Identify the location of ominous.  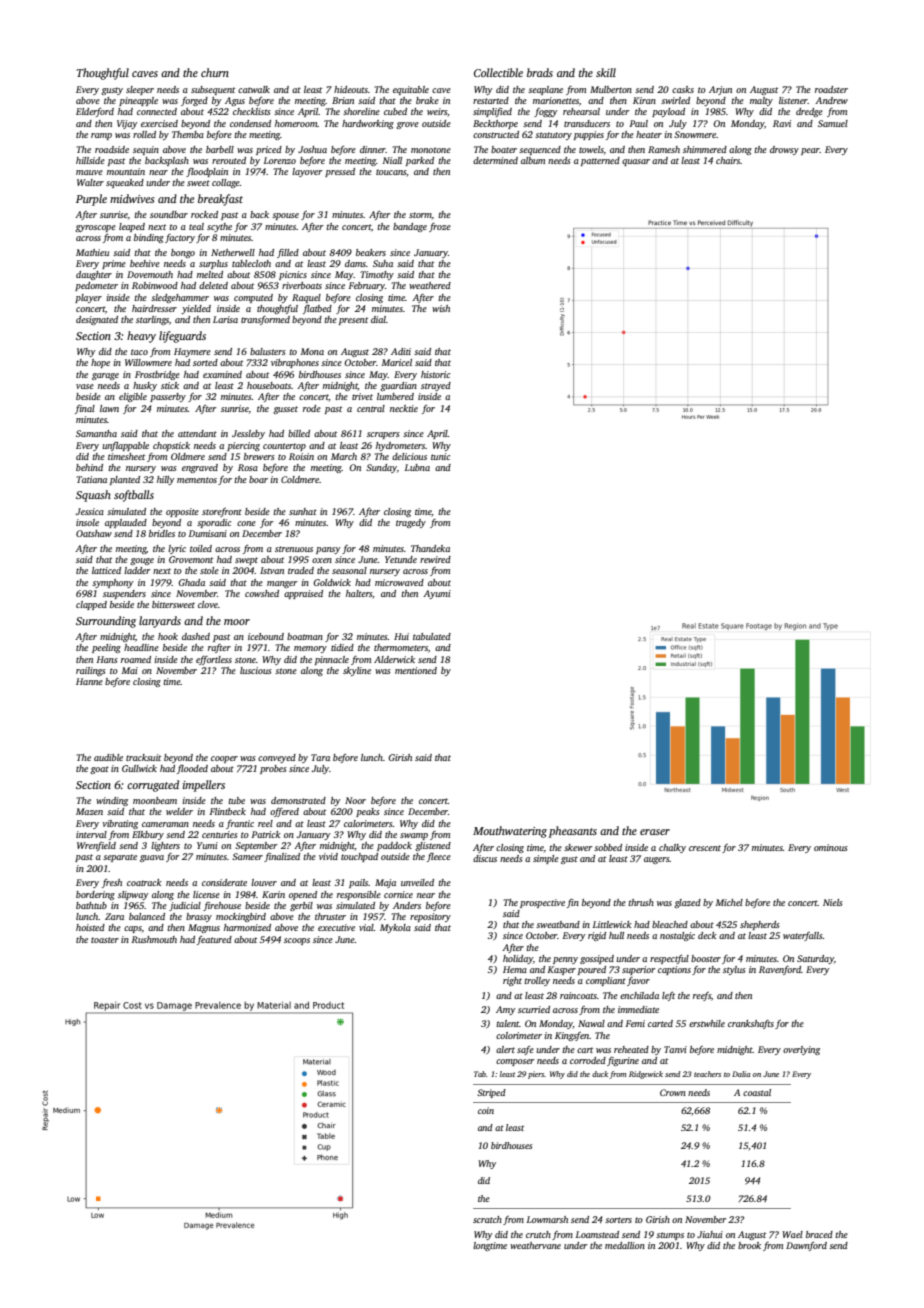
(831, 847).
